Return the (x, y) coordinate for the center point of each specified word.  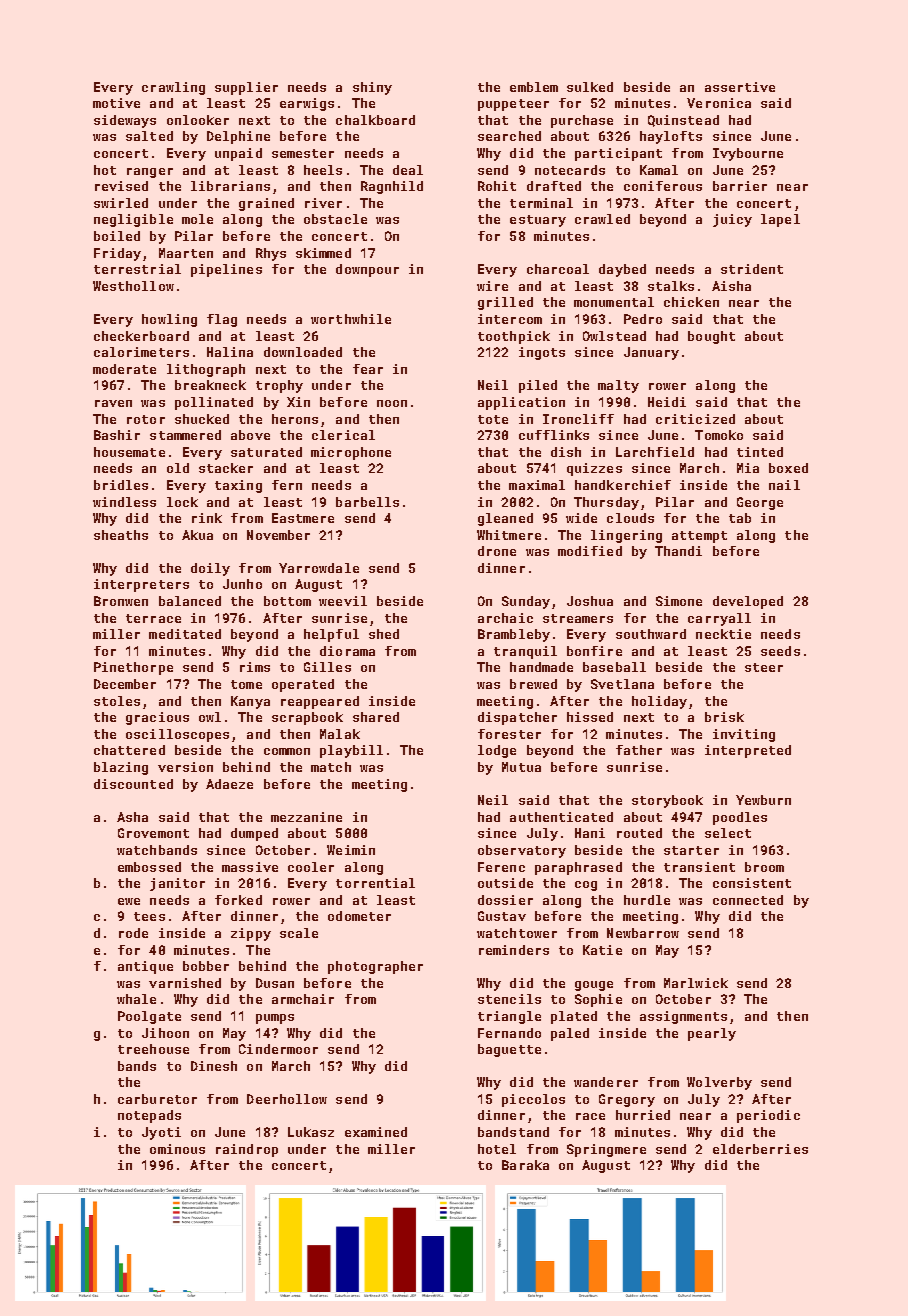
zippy (251, 934)
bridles (121, 485)
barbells (367, 502)
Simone (679, 601)
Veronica (719, 103)
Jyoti (161, 1133)
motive (116, 103)
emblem (534, 87)
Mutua (521, 767)
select (728, 833)
